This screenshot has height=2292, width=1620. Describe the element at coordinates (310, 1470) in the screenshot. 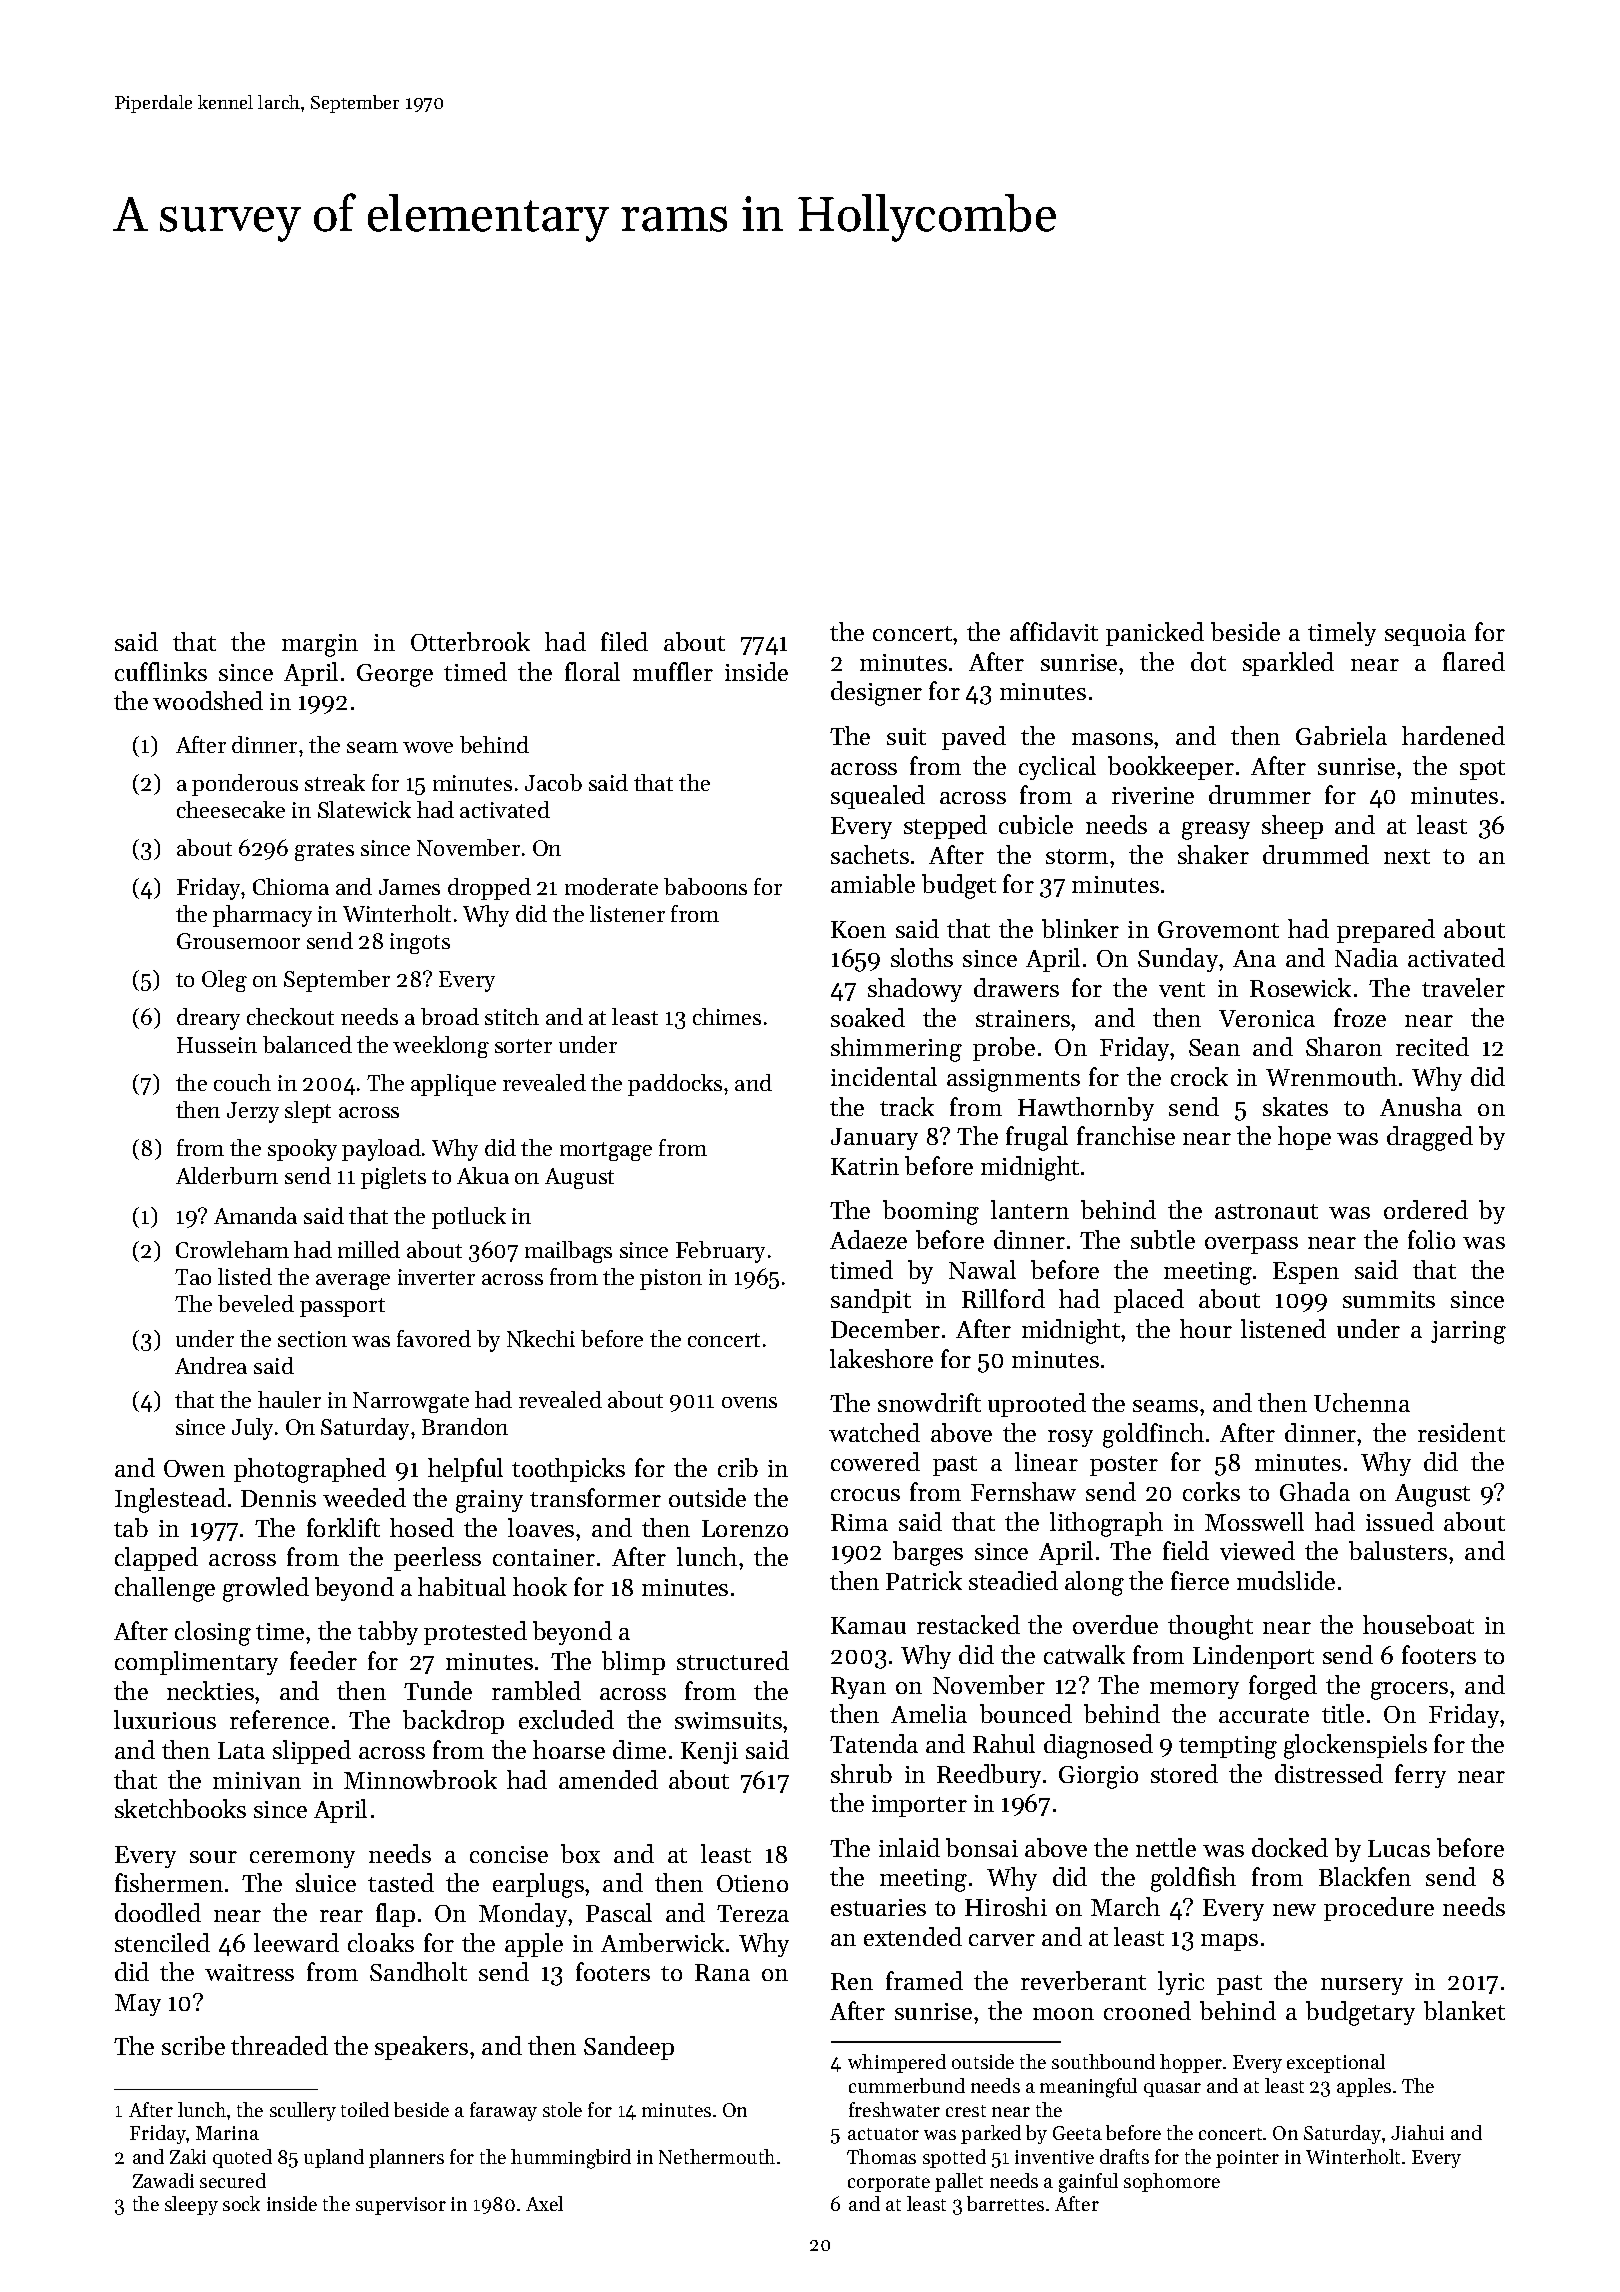

I see `photographed` at that location.
